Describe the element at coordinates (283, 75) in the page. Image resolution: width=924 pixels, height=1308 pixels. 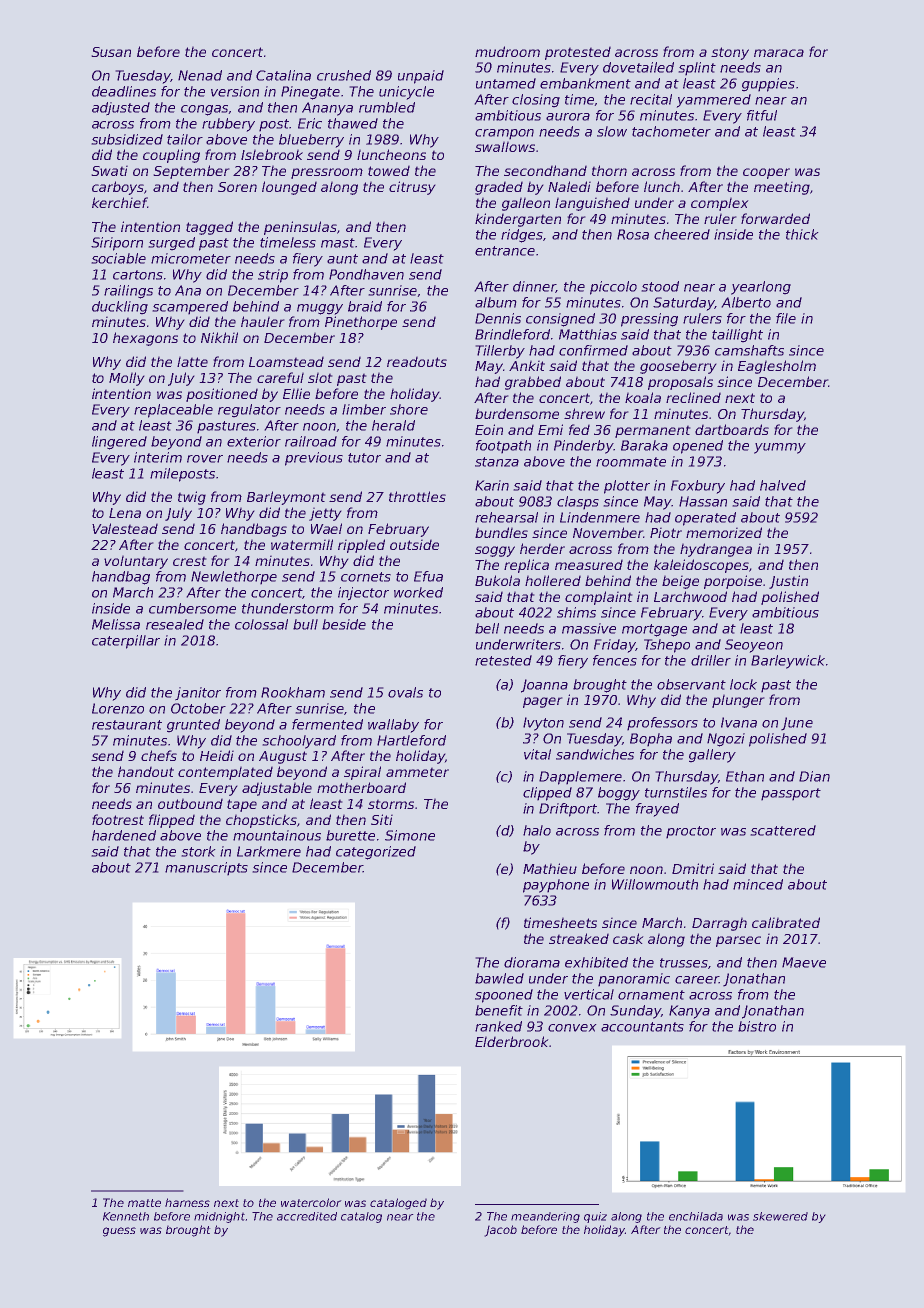
I see `Catalina` at that location.
